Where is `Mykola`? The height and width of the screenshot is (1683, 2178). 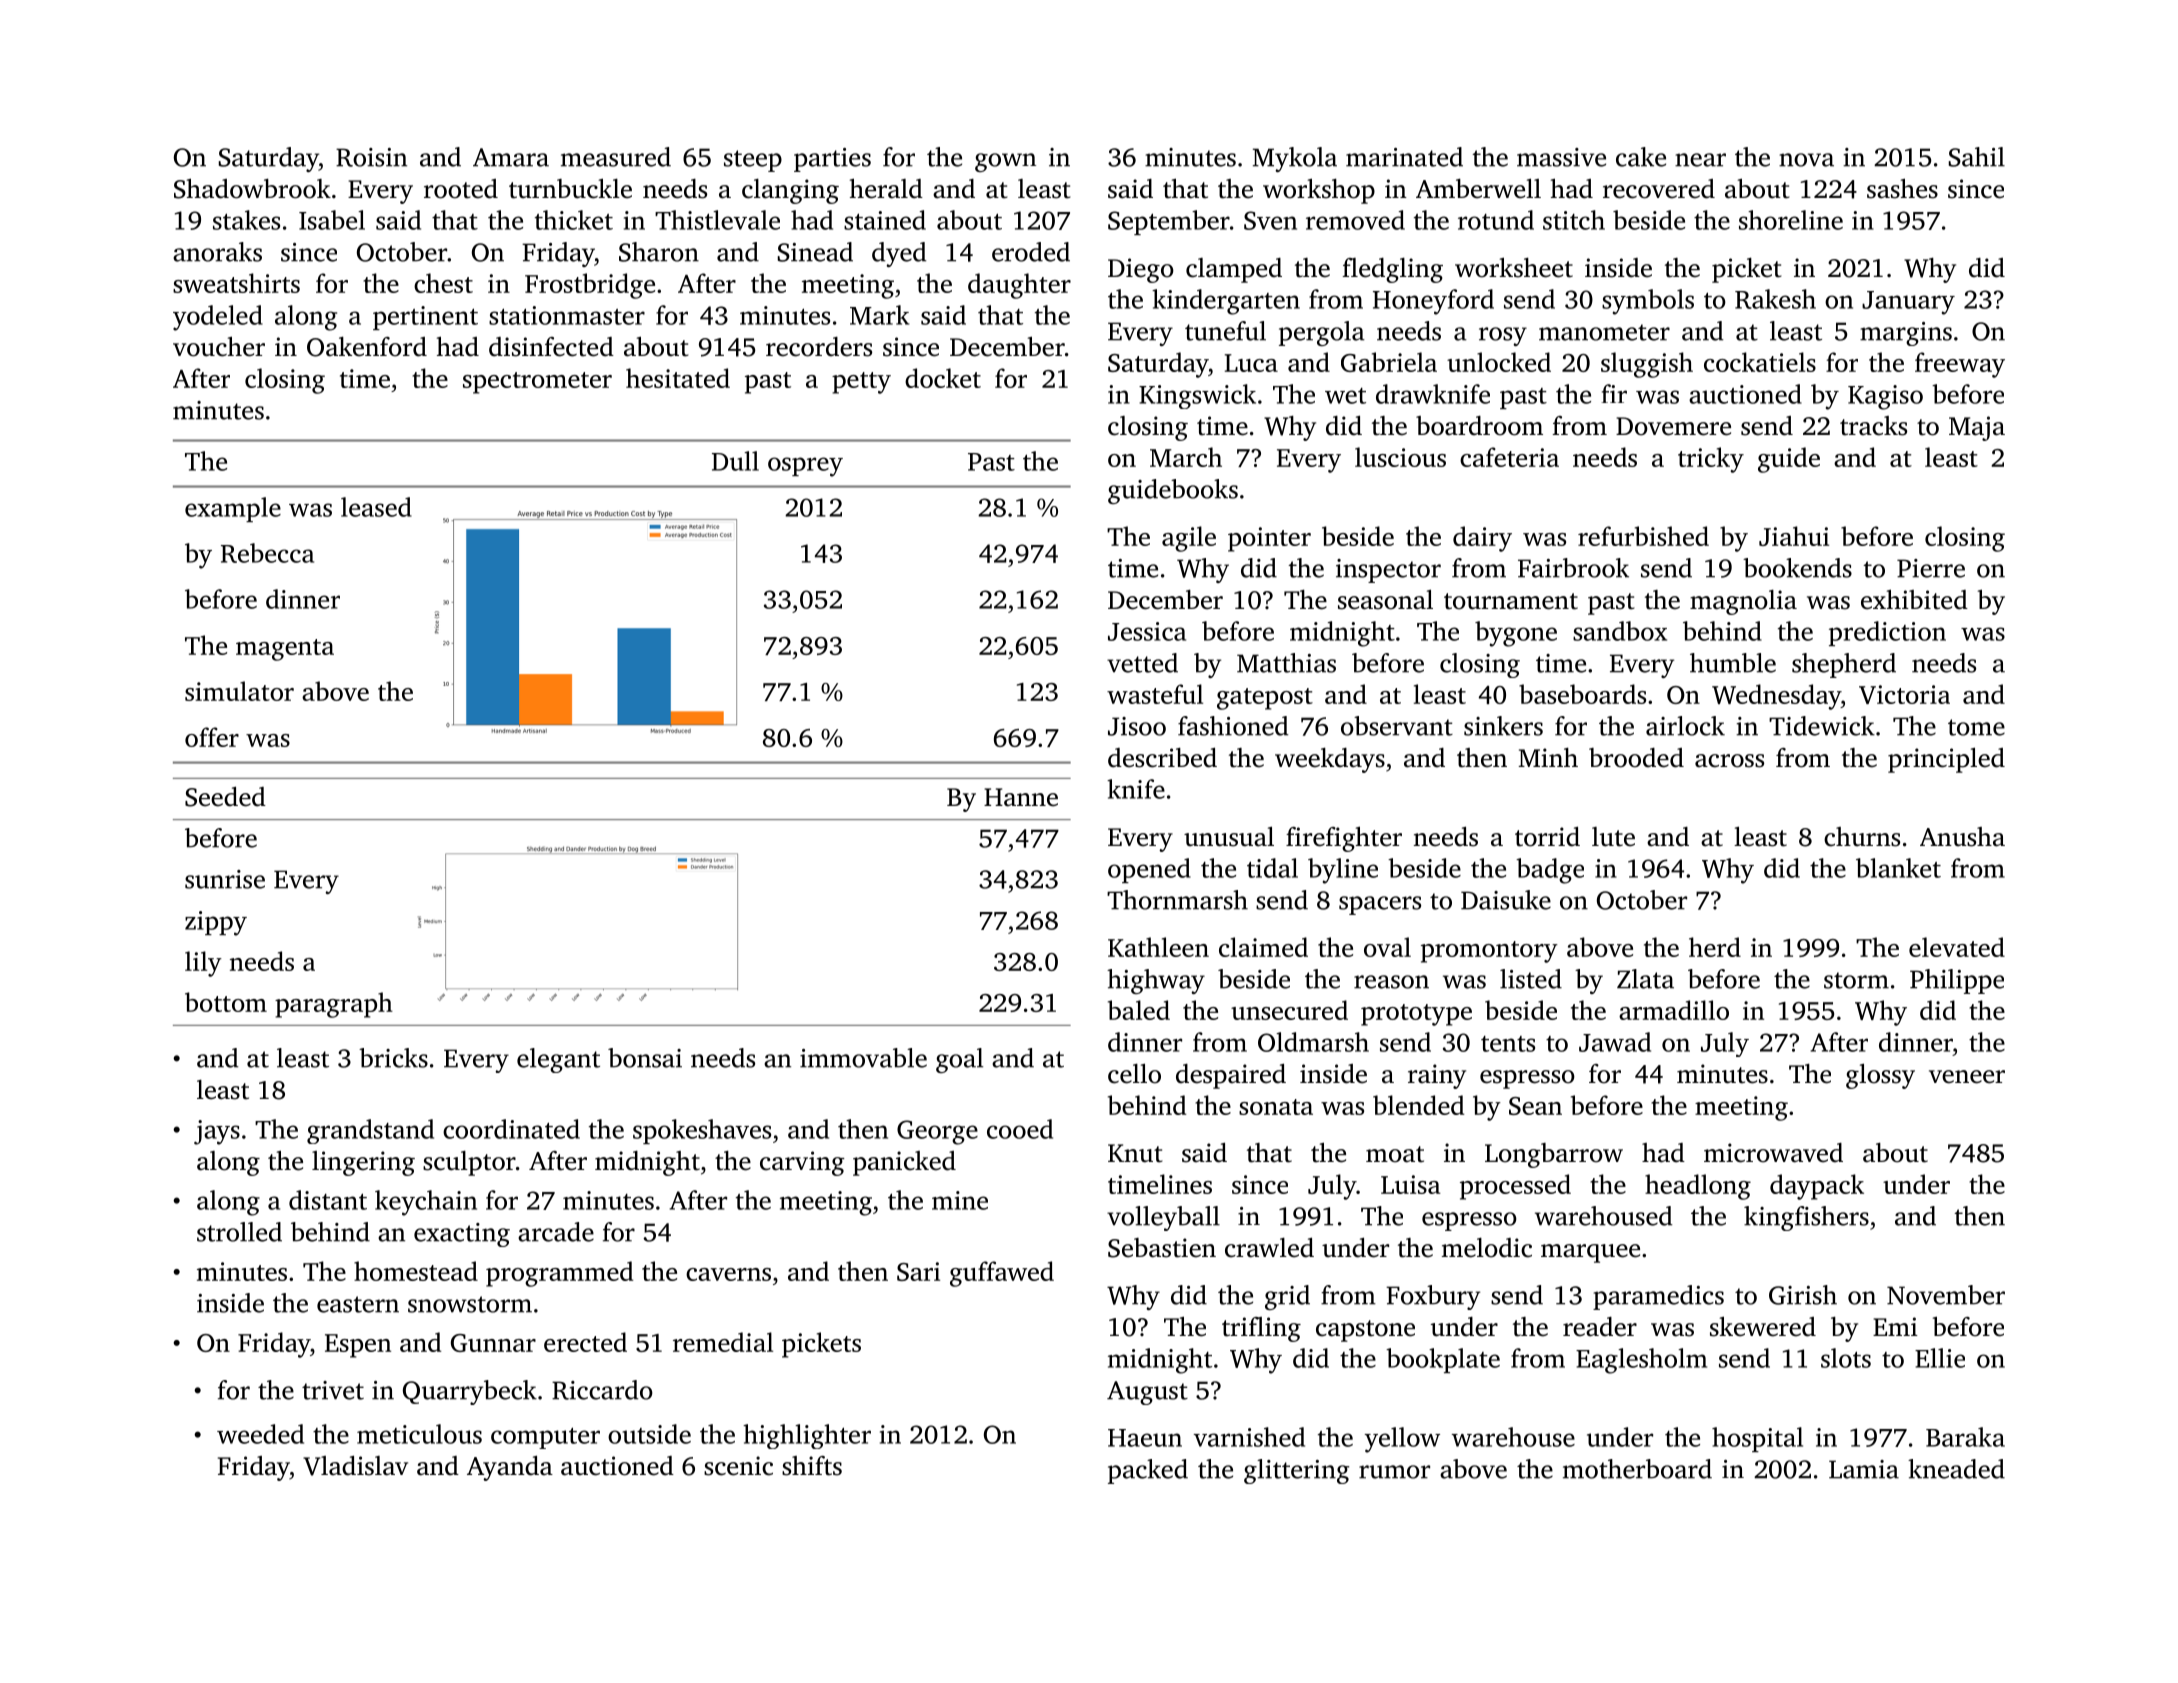
Mykola is located at coordinates (1295, 159).
